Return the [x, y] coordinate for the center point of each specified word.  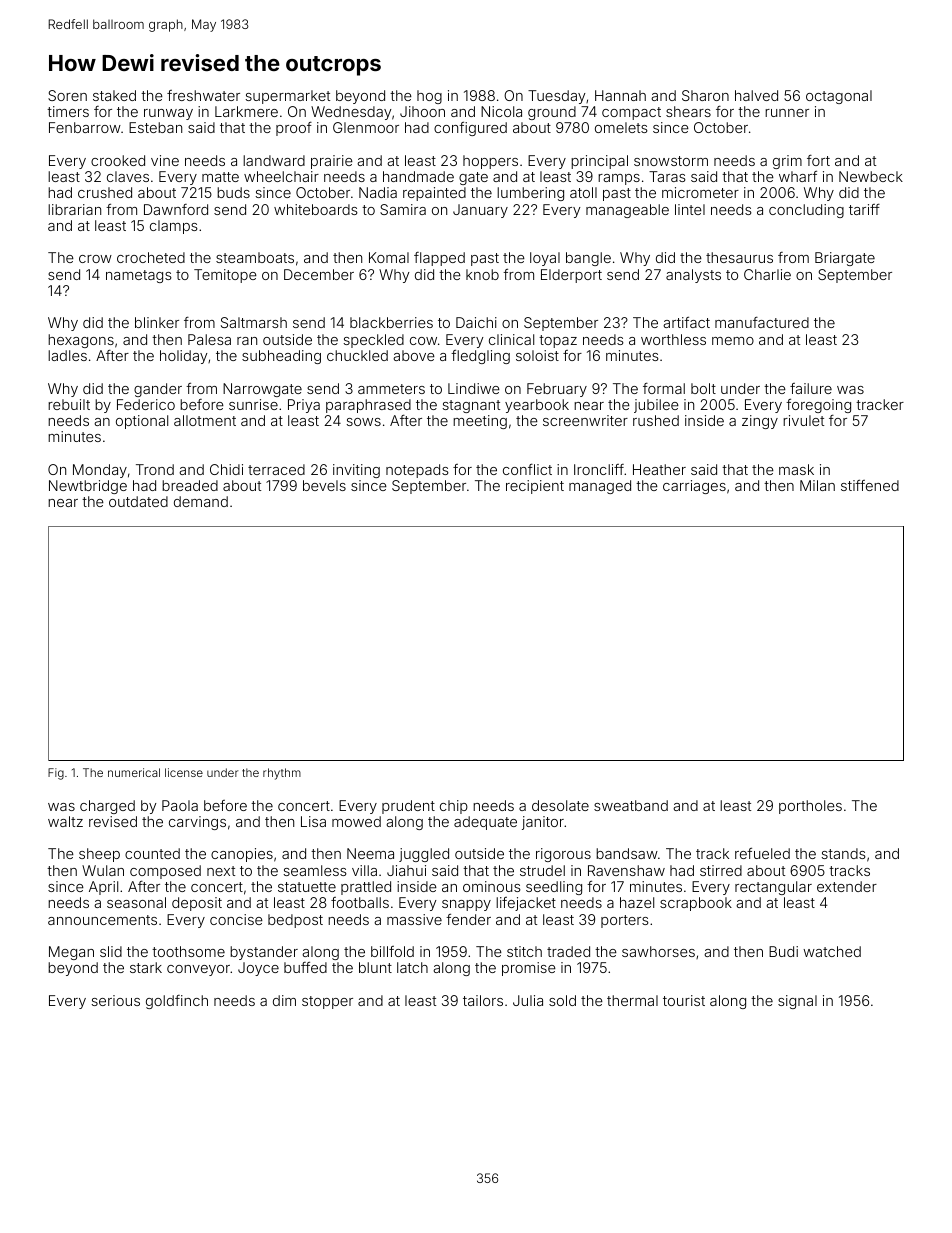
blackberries [391, 322]
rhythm [282, 774]
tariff [864, 209]
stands [843, 853]
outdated [138, 501]
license [184, 772]
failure [811, 388]
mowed [356, 821]
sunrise [253, 404]
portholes [810, 807]
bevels [324, 485]
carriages [694, 487]
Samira [403, 209]
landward [274, 160]
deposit [197, 904]
